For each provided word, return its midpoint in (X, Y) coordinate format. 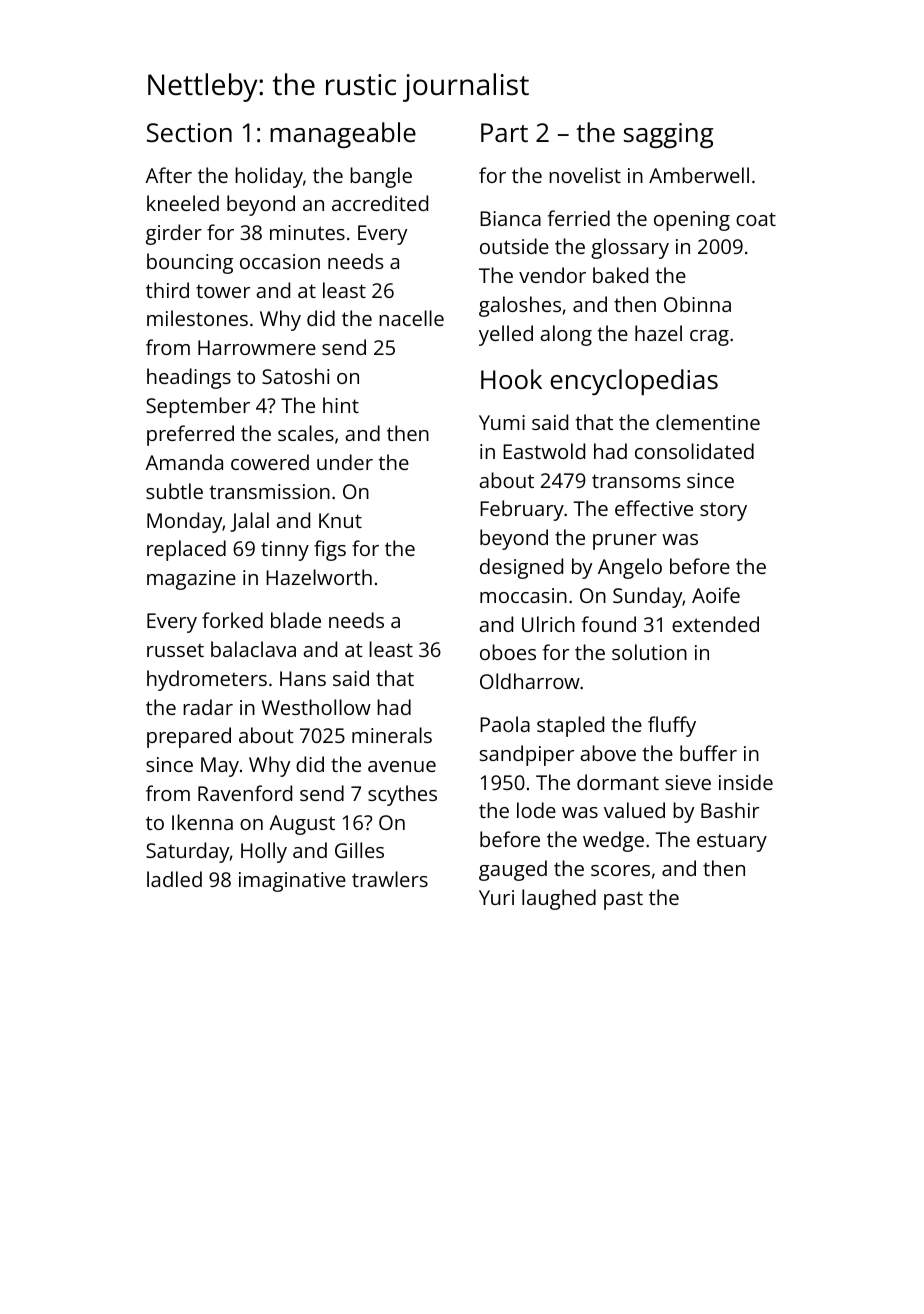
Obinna (697, 304)
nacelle (411, 318)
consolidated (694, 451)
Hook (511, 379)
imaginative (292, 882)
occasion (280, 261)
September (198, 407)
